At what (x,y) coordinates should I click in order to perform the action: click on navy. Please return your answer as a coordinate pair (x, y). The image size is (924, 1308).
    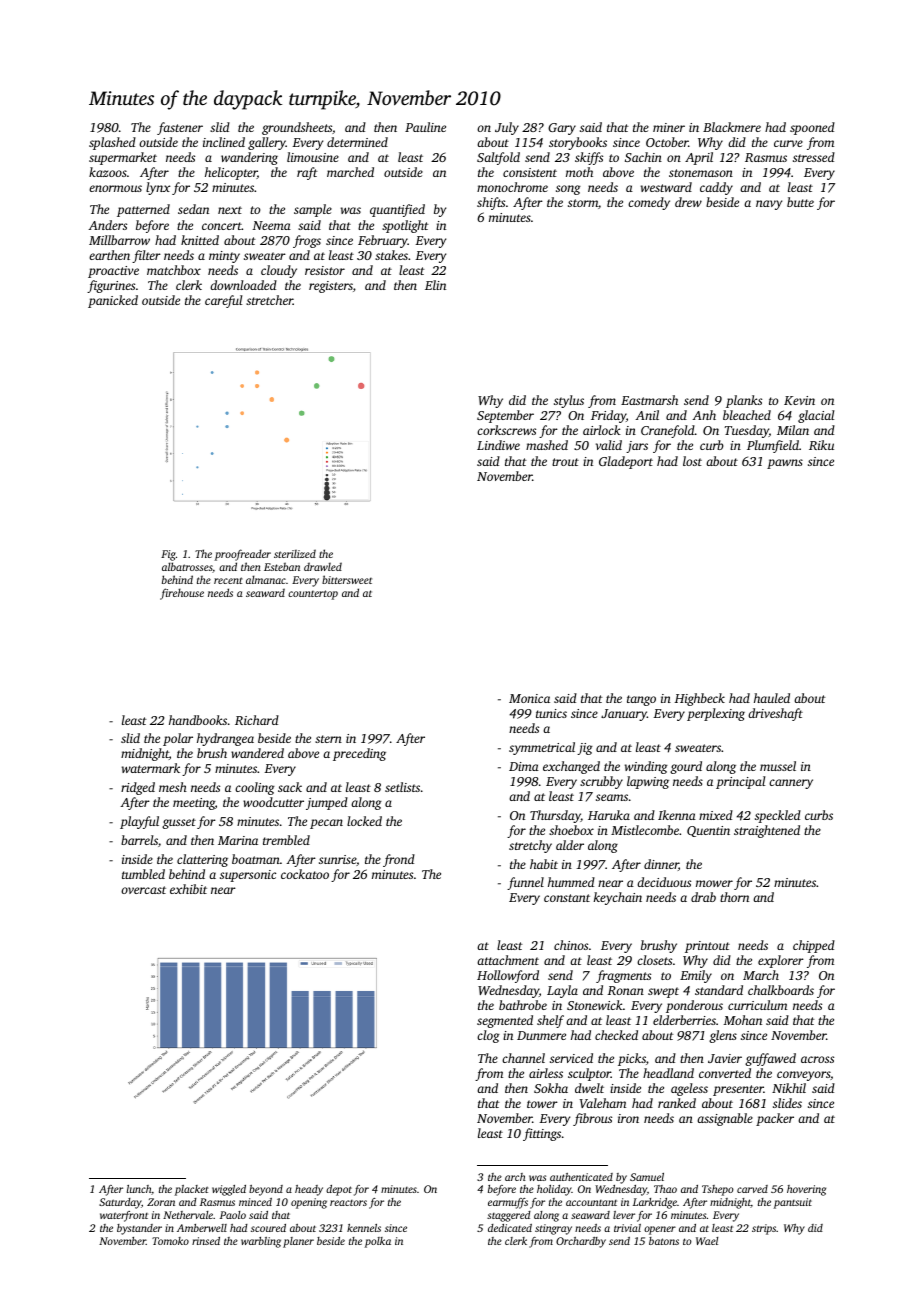
    Looking at the image, I should click on (769, 205).
